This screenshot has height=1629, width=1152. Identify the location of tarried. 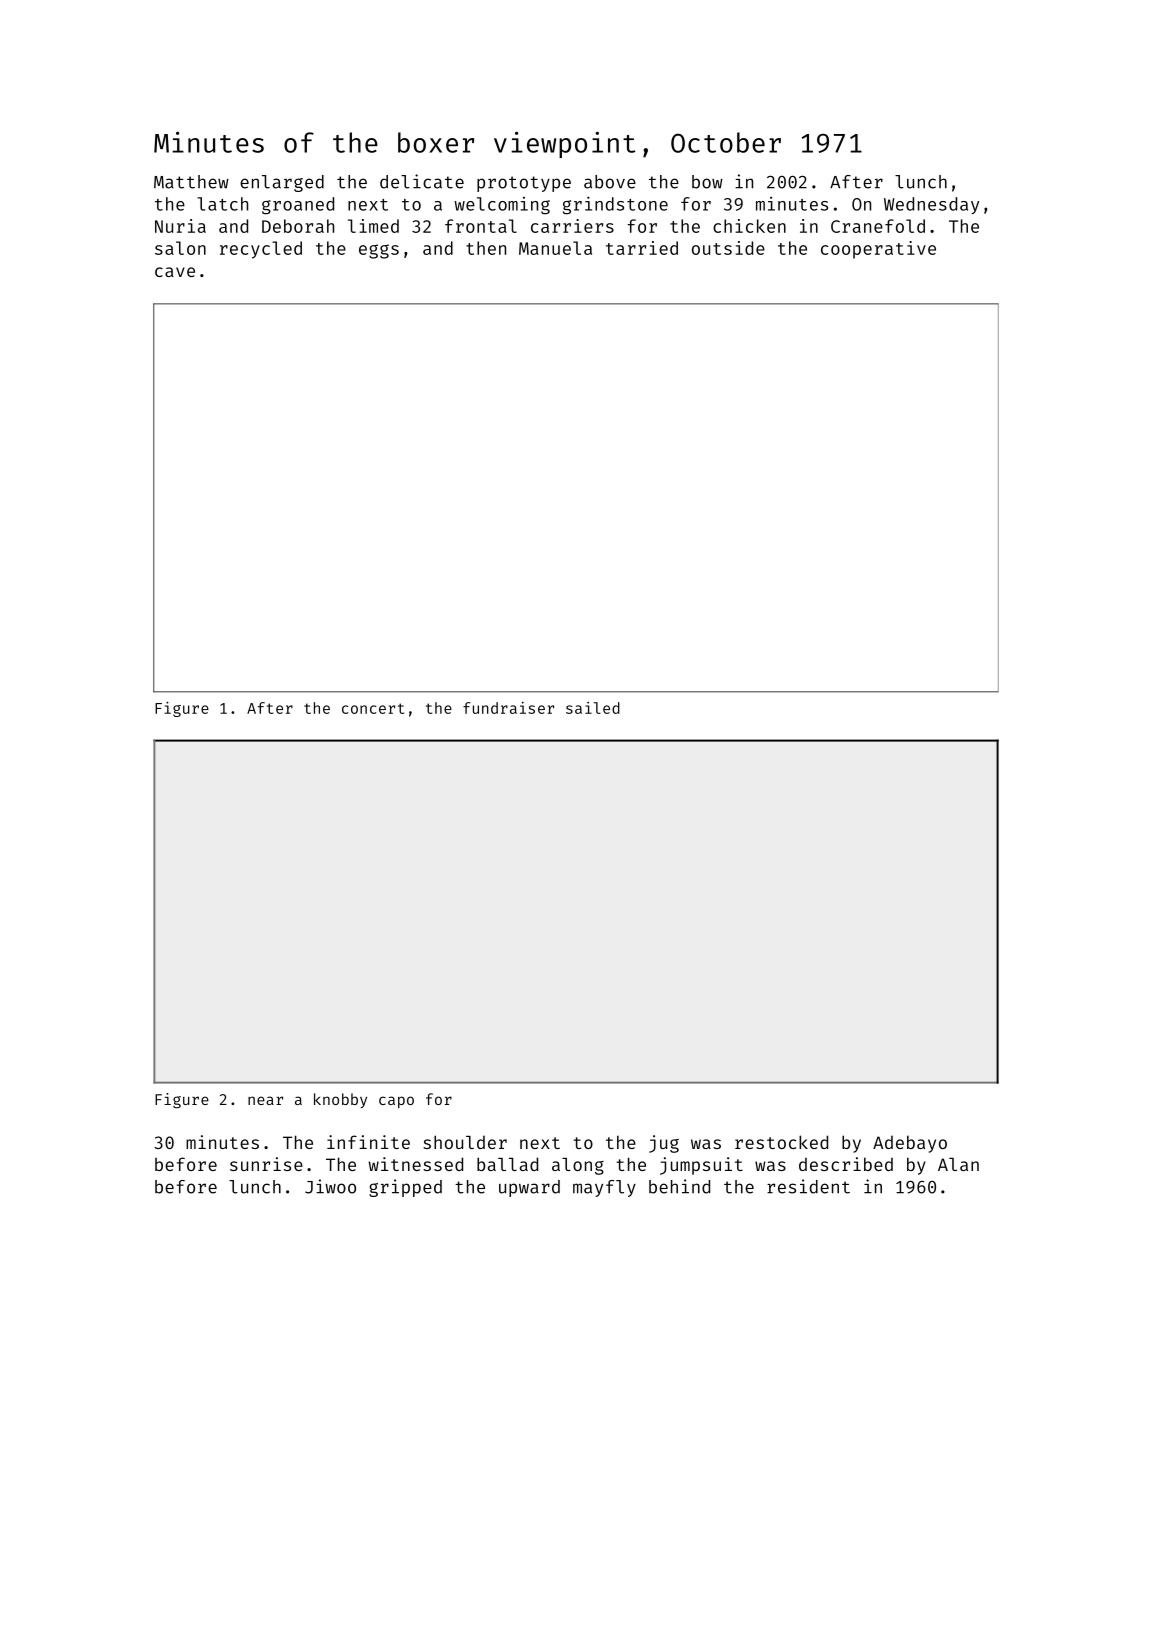
(642, 248).
